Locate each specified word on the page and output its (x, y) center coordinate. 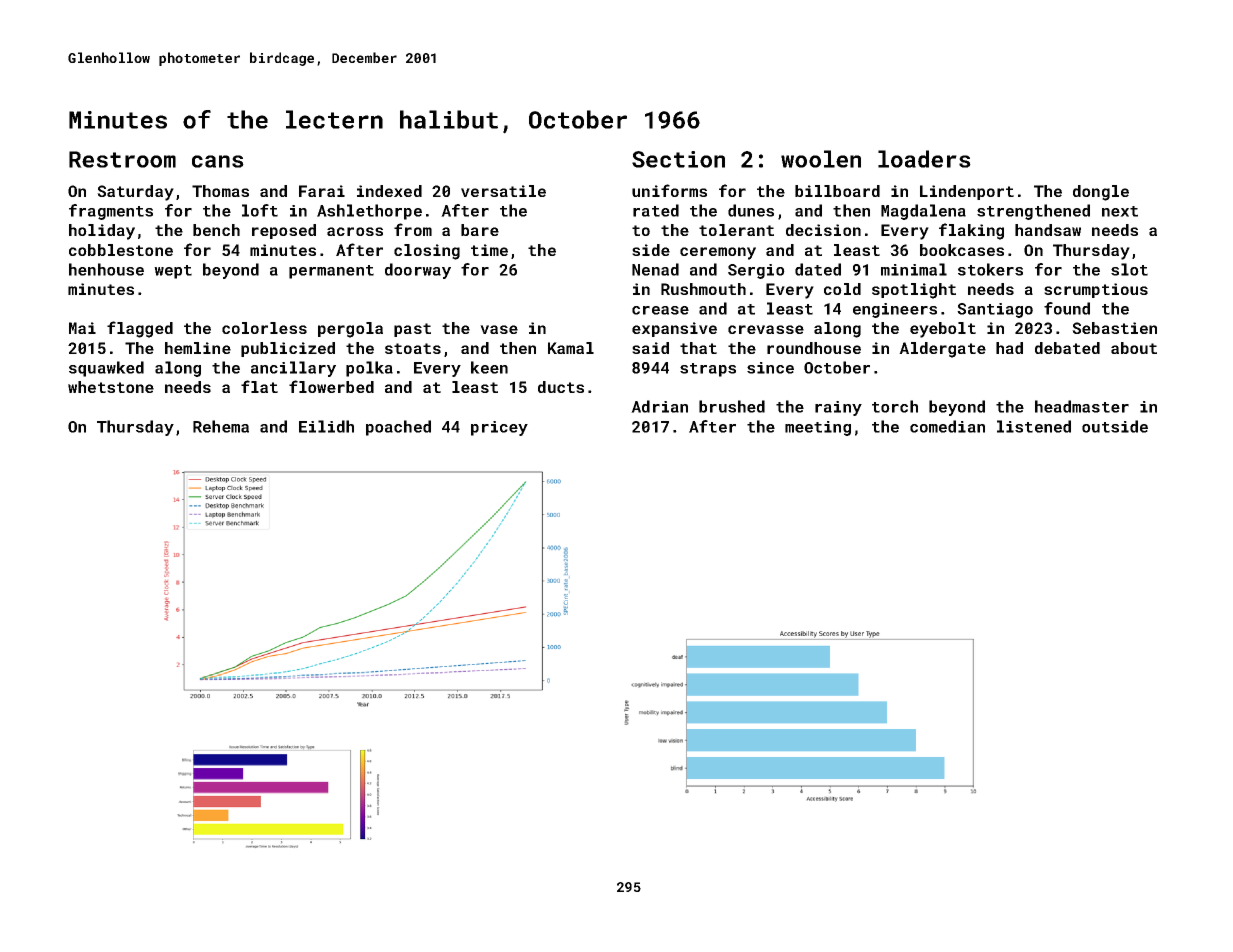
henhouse (106, 269)
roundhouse (814, 348)
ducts (561, 387)
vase (499, 329)
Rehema (221, 426)
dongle (1101, 193)
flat (259, 386)
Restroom (122, 159)
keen (489, 367)
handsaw (1048, 230)
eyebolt (943, 330)
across (355, 231)
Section (678, 159)
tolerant (736, 230)
